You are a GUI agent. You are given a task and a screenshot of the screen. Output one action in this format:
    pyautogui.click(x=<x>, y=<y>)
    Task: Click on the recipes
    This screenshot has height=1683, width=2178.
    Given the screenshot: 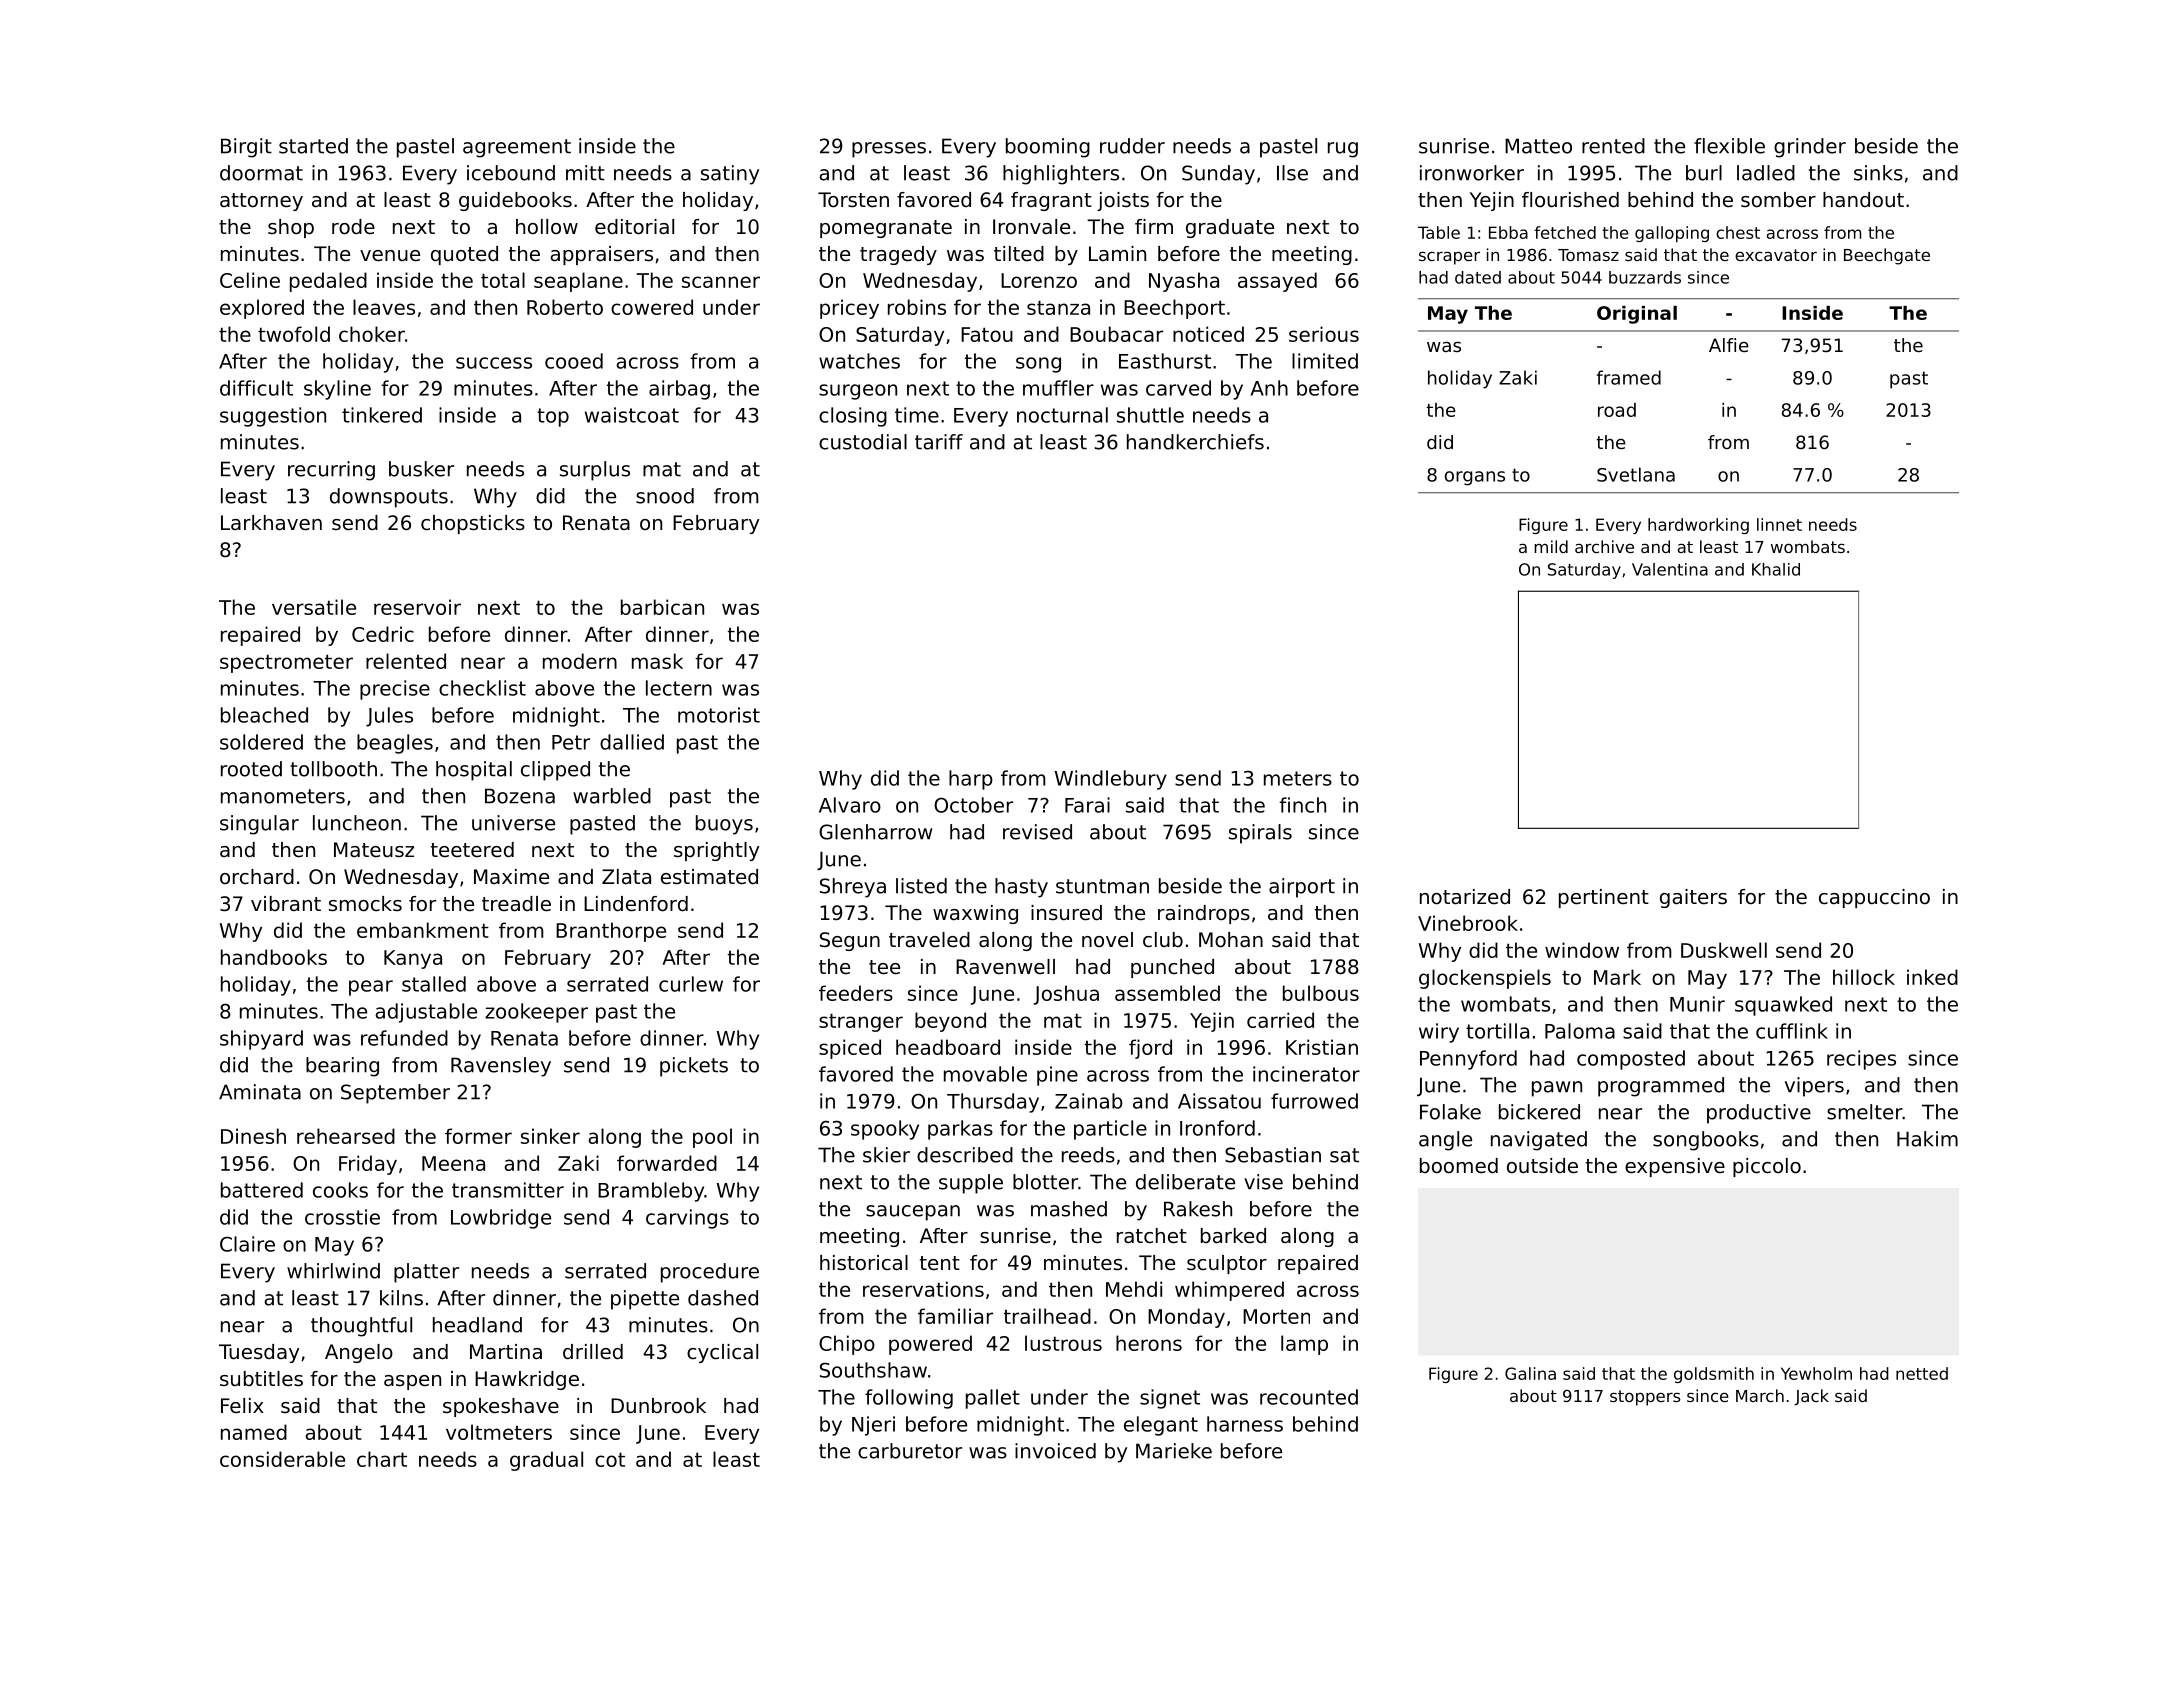 What is the action you would take?
    pyautogui.click(x=1861, y=1060)
